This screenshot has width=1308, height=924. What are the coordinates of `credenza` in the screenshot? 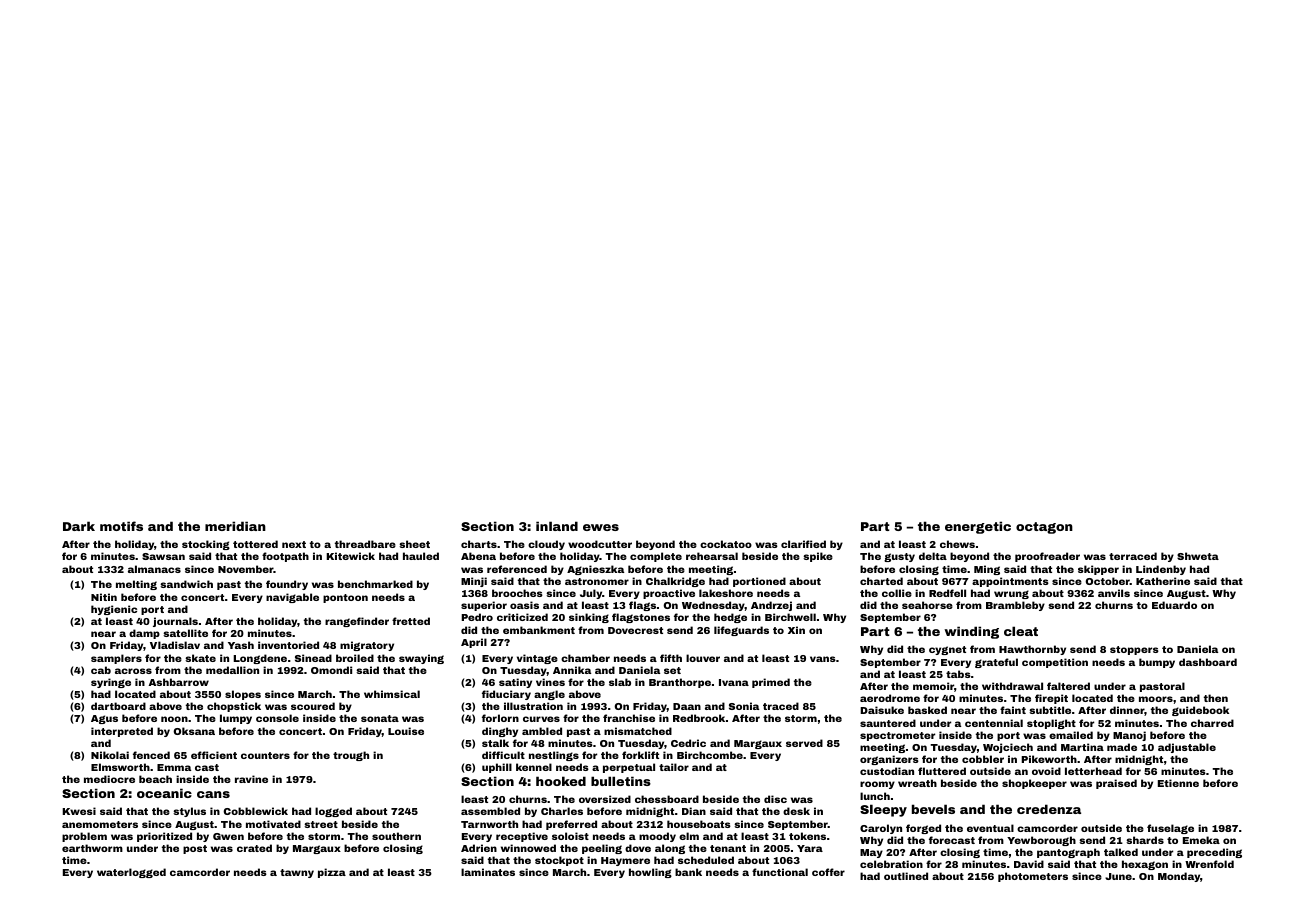 It's located at (1049, 809).
